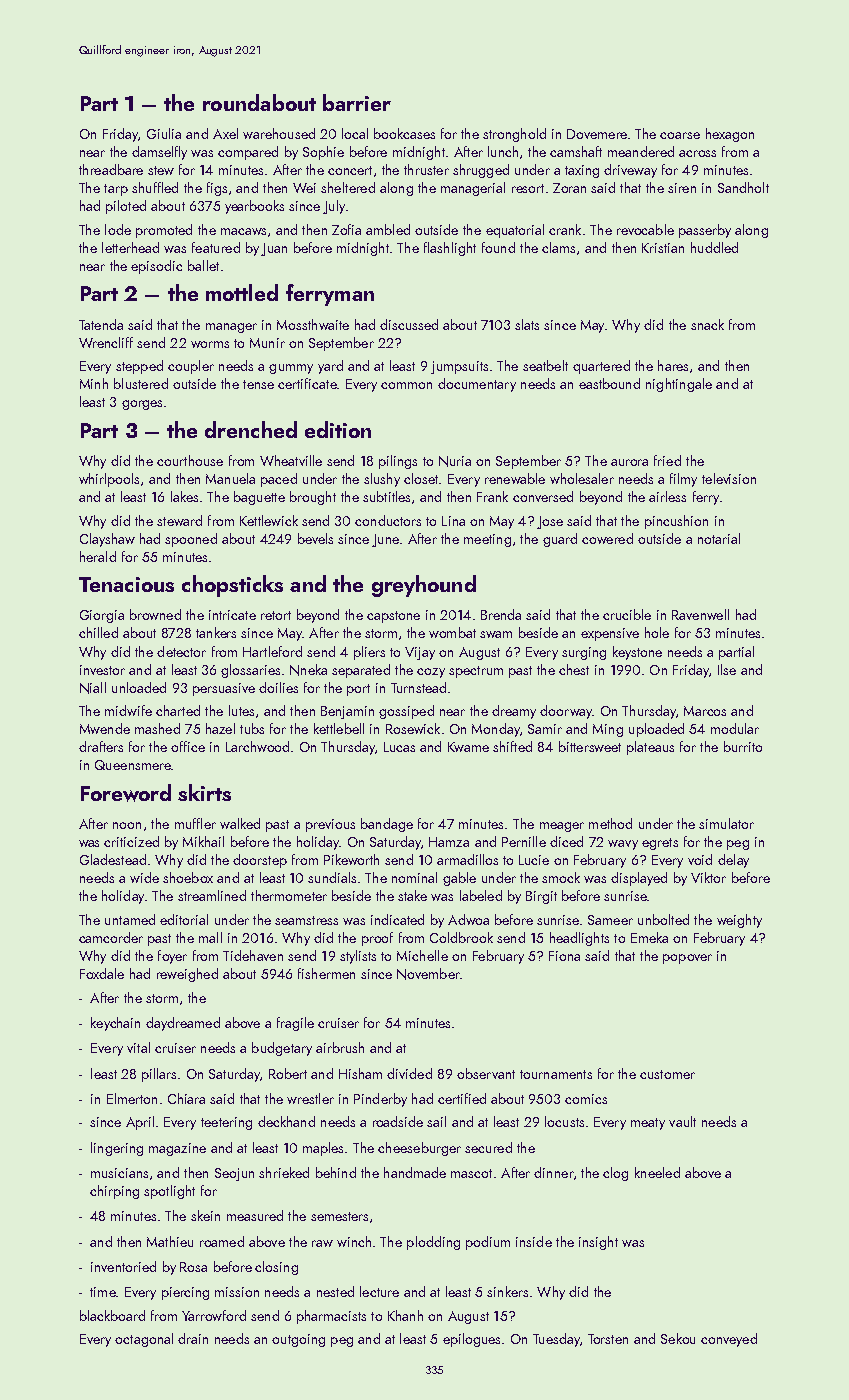  What do you see at coordinates (682, 1121) in the image?
I see `vault` at bounding box center [682, 1121].
